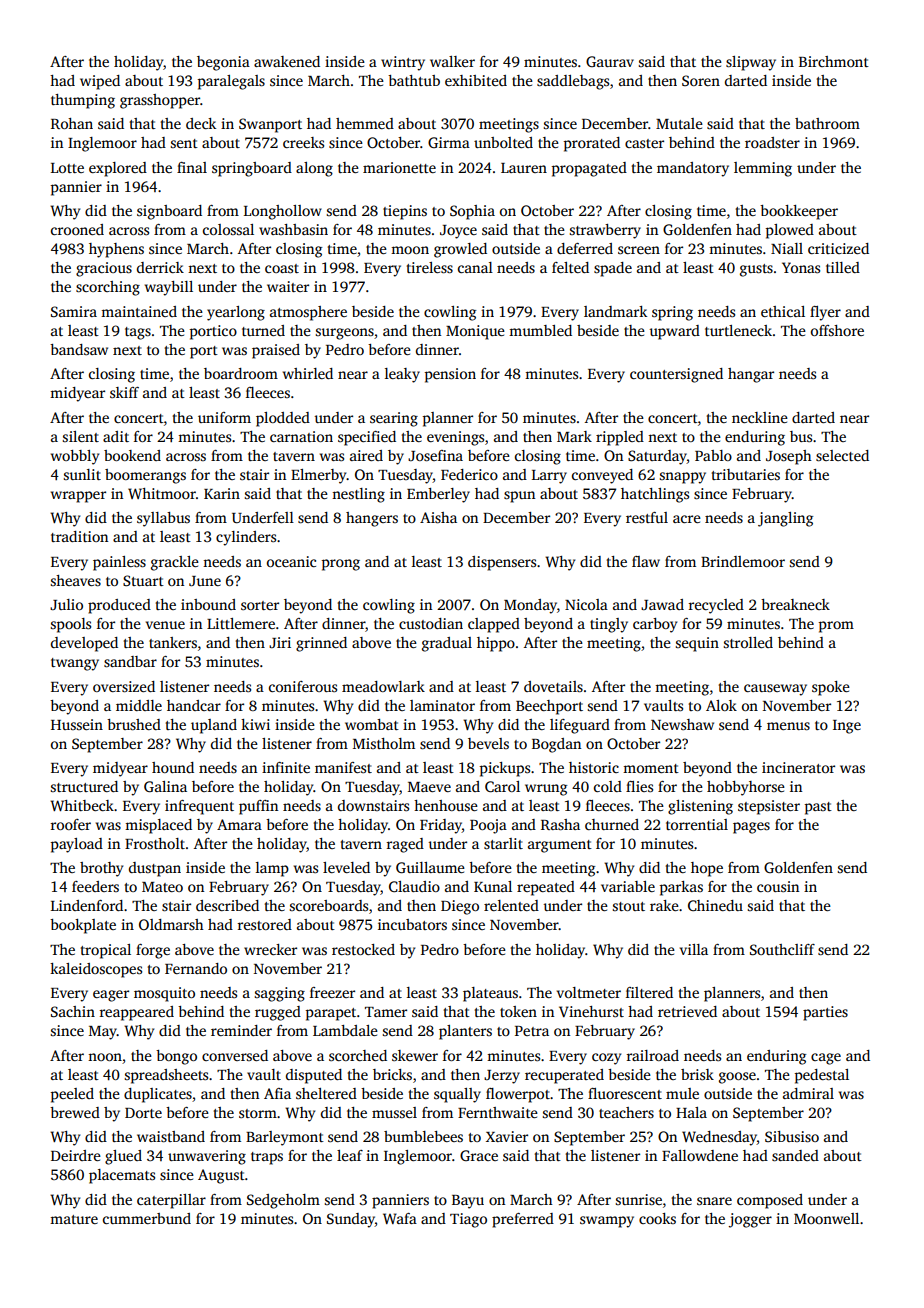  What do you see at coordinates (236, 313) in the page?
I see `yearlong` at bounding box center [236, 313].
